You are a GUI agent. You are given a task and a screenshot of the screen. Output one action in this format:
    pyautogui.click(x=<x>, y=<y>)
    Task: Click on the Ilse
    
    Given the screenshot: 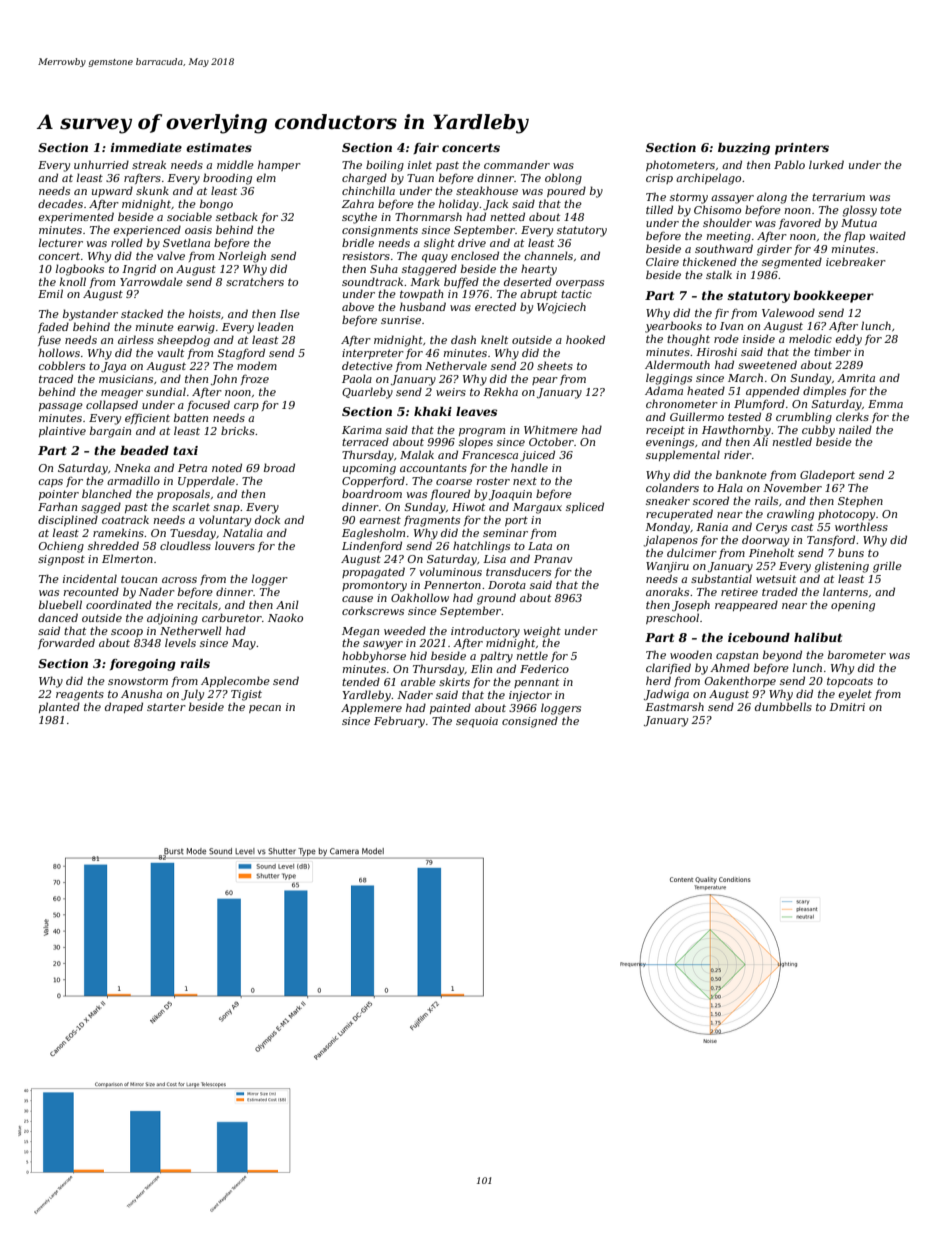 What is the action you would take?
    pyautogui.click(x=290, y=313)
